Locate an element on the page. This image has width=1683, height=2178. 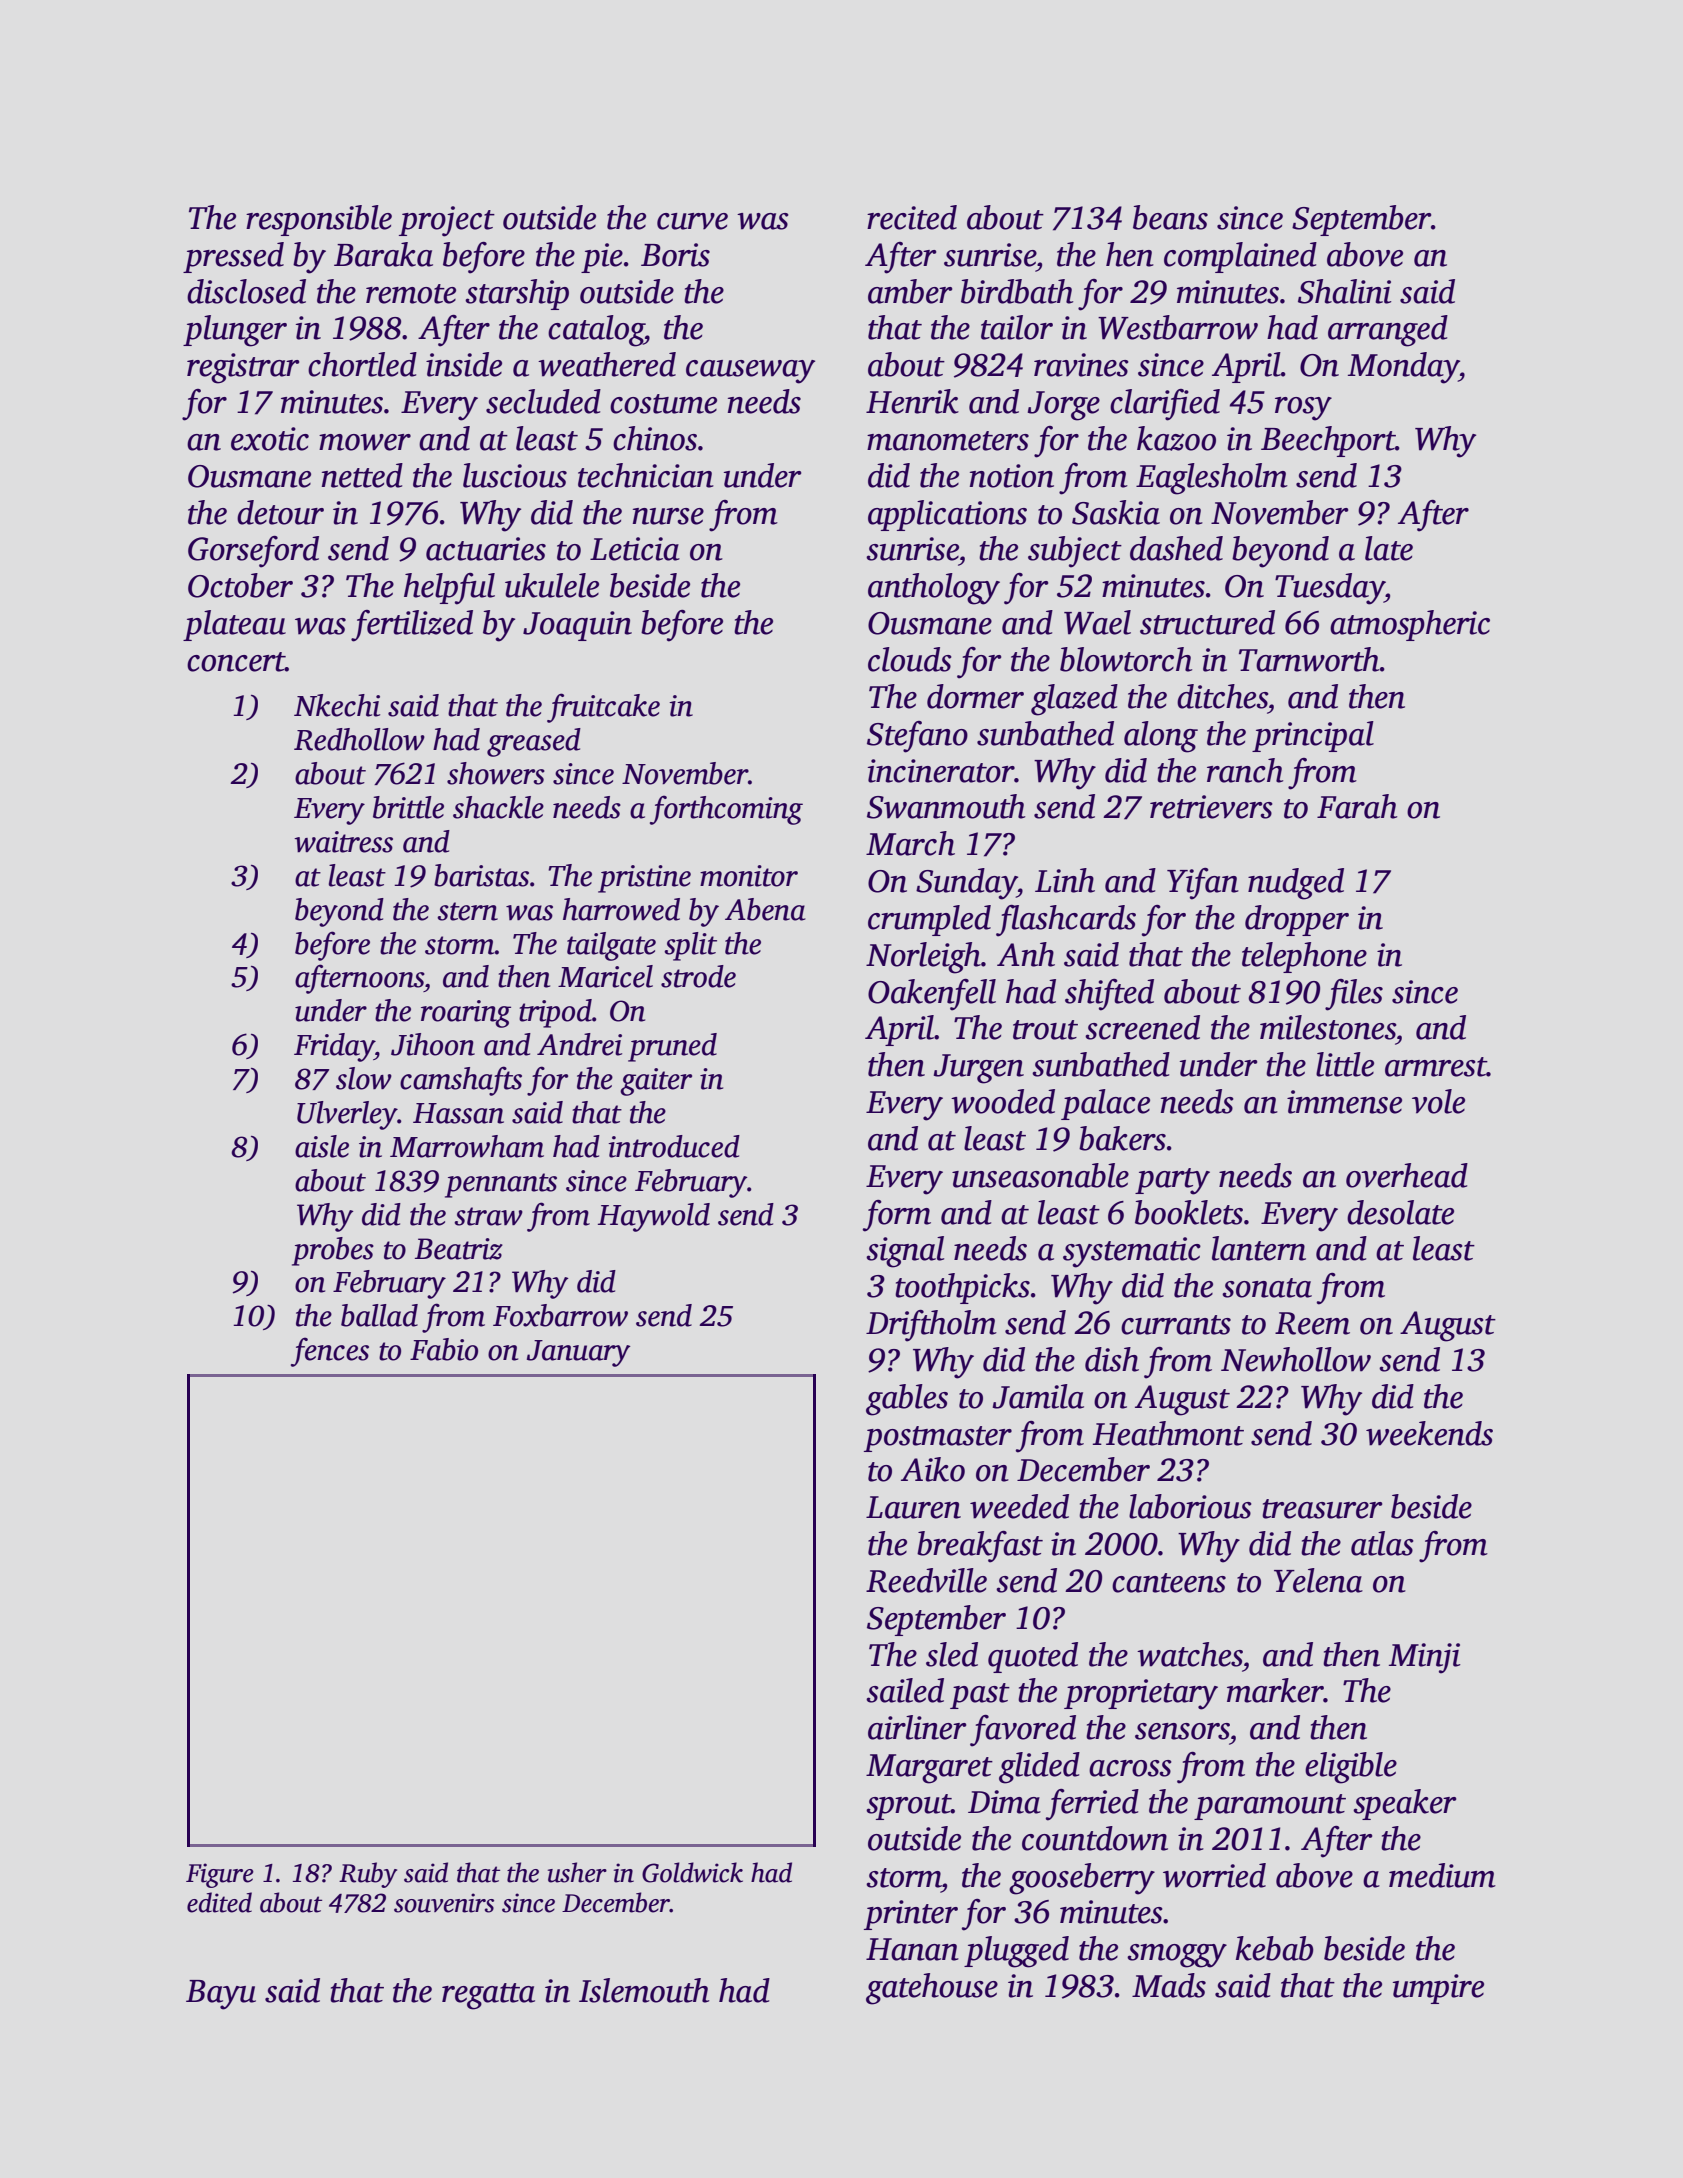
Swanmouth is located at coordinates (946, 806).
